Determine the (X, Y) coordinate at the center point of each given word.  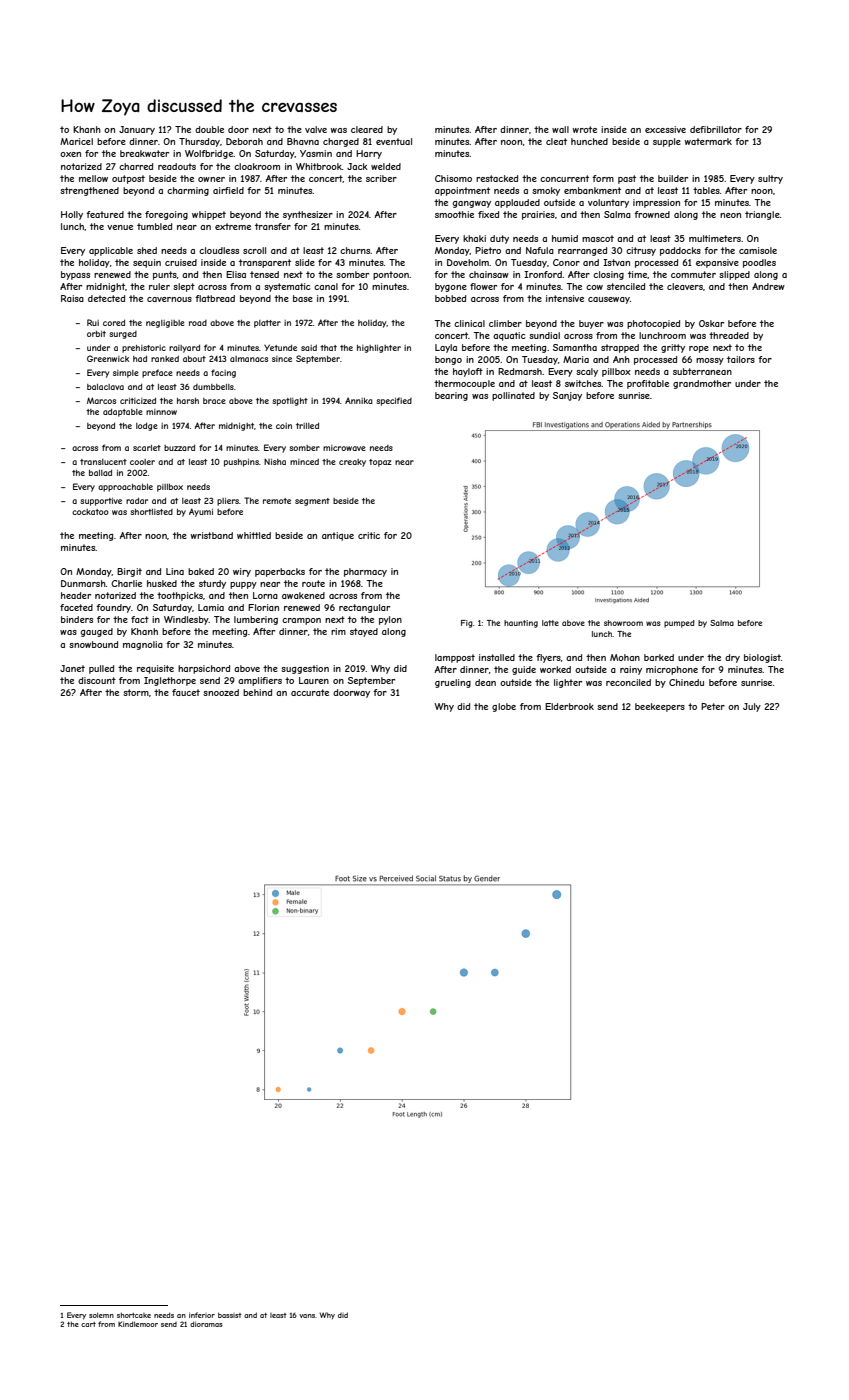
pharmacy (365, 572)
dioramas (206, 1324)
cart (88, 1324)
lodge (147, 426)
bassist (230, 1315)
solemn (101, 1315)
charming (188, 191)
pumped (679, 624)
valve (316, 129)
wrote (585, 129)
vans (307, 1316)
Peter (713, 706)
